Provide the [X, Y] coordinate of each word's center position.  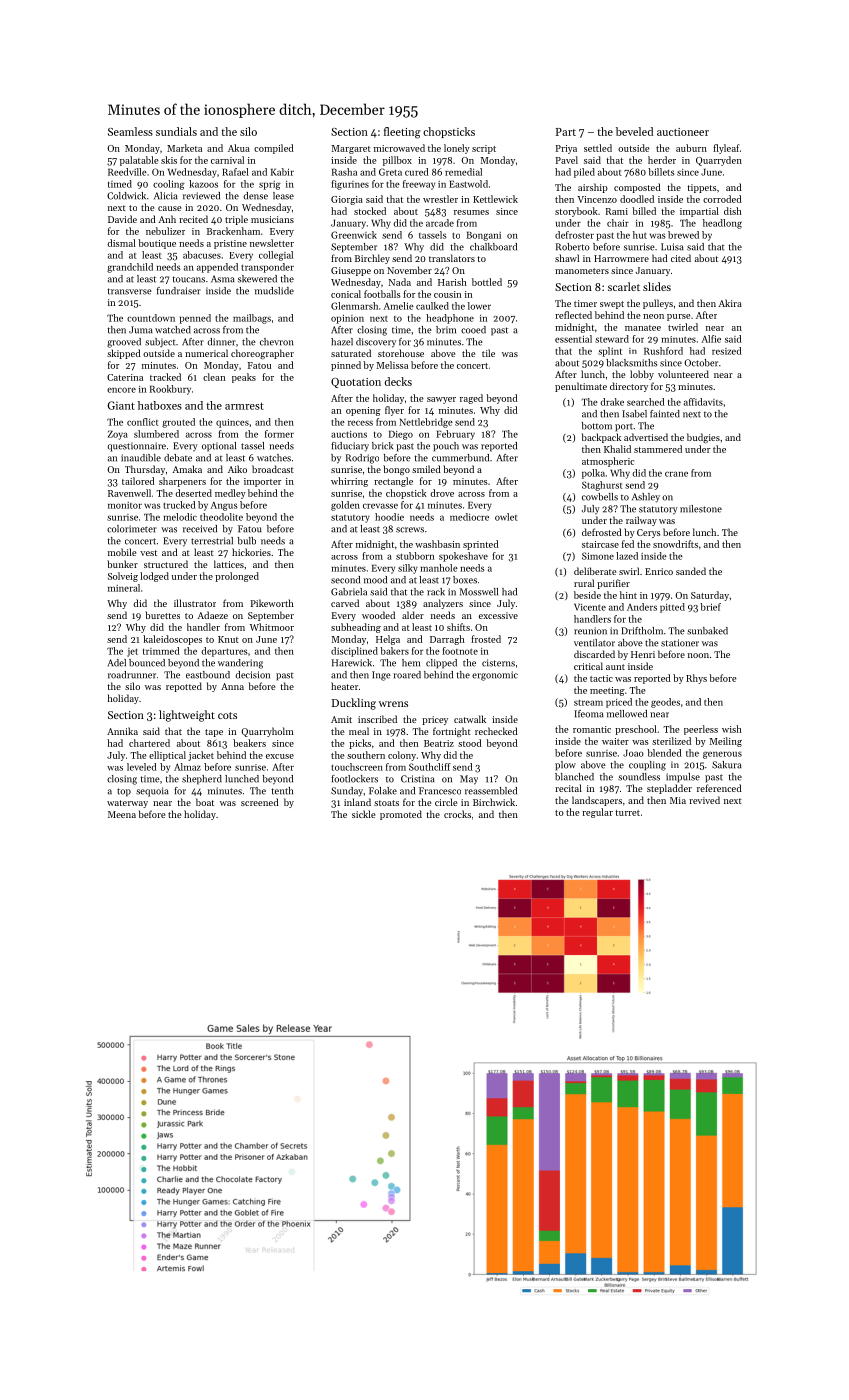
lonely [457, 149]
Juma [141, 330]
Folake [383, 791]
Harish [452, 282]
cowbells [600, 497]
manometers [582, 271]
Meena [122, 814]
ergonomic [495, 676]
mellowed [627, 714]
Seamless [130, 131]
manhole [439, 568]
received [200, 529]
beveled [634, 131]
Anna [232, 686]
